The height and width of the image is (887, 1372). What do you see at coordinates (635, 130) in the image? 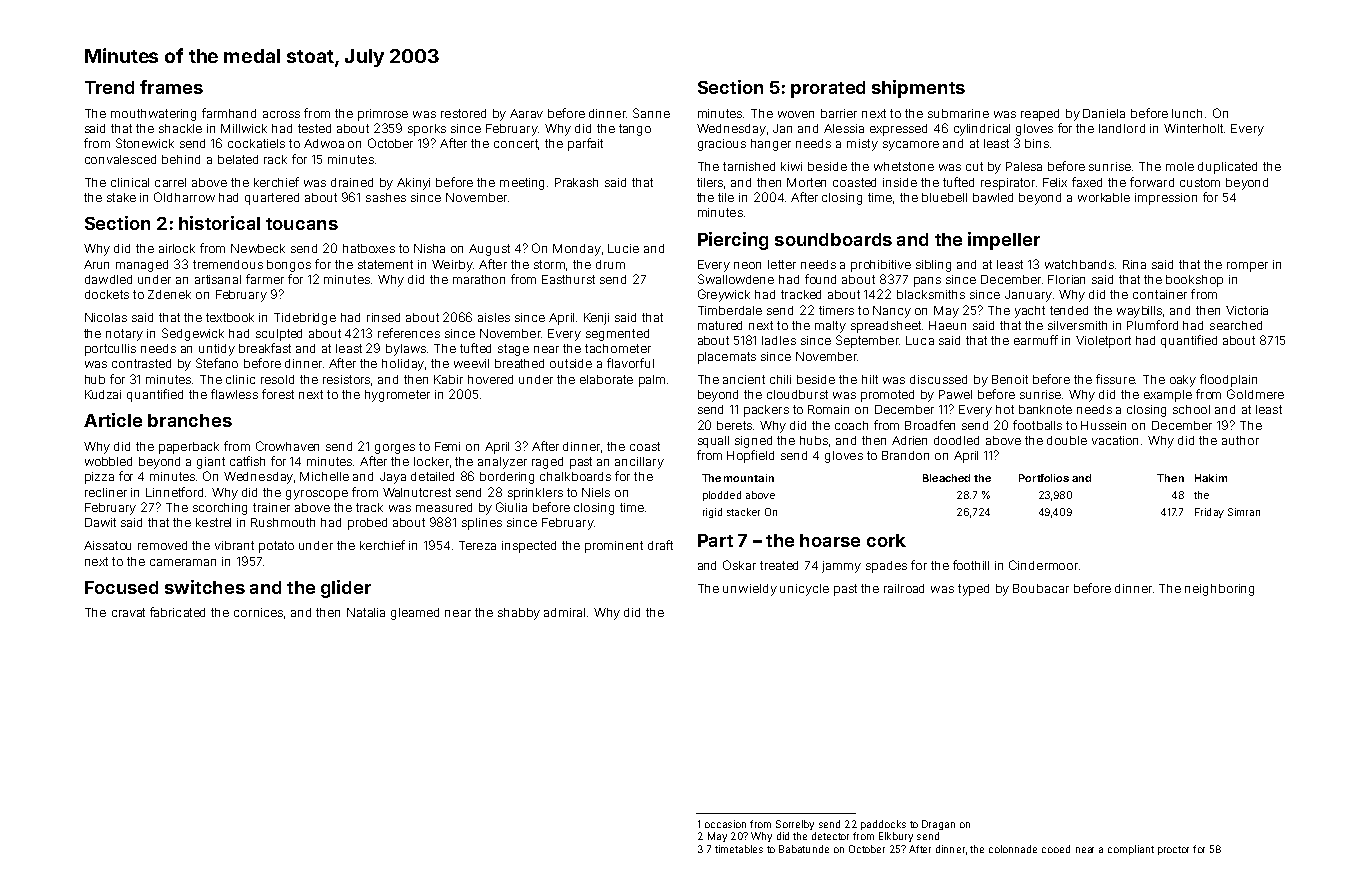
I see `tango` at bounding box center [635, 130].
